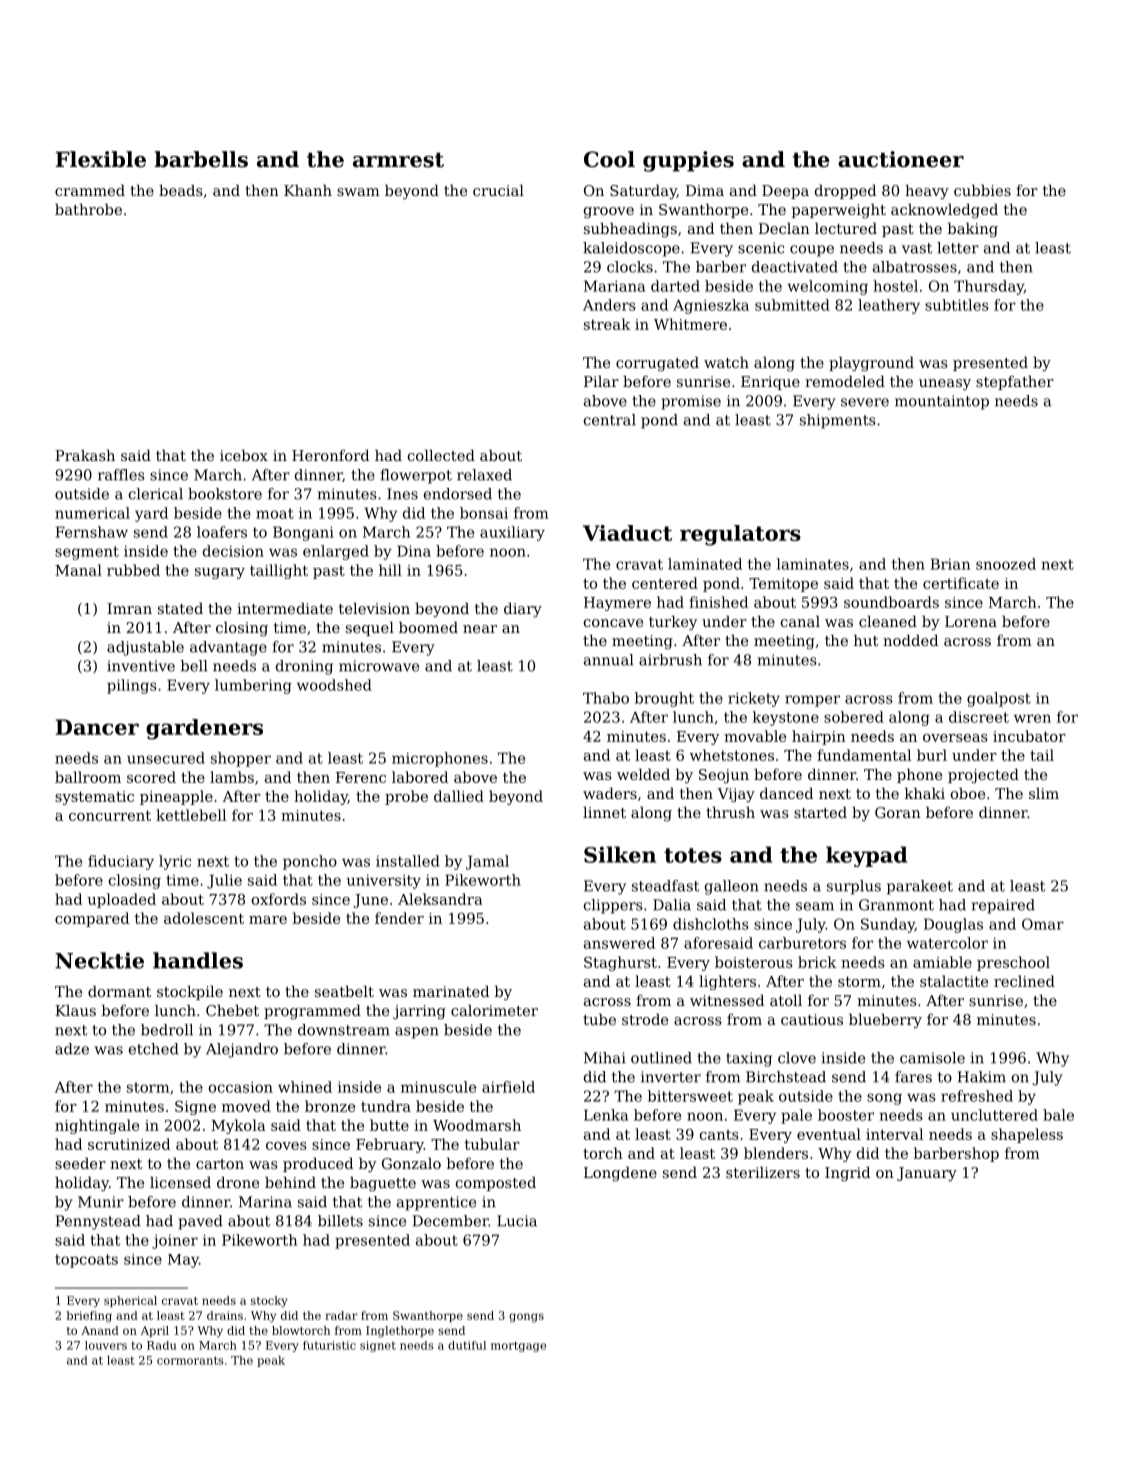  I want to click on January, so click(927, 1174).
